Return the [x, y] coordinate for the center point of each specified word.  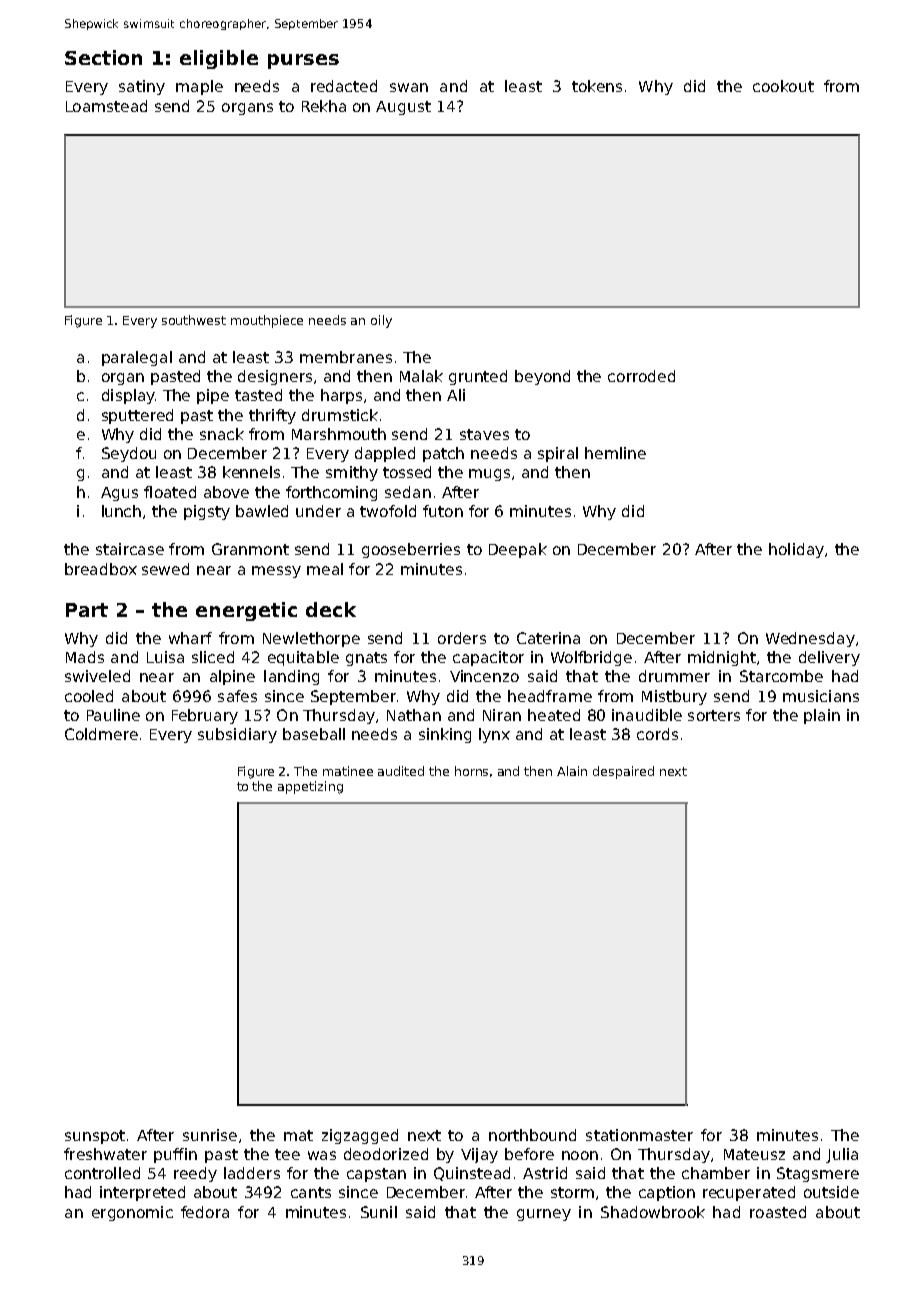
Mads [85, 657]
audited [401, 771]
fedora [205, 1212]
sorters [714, 715]
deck [331, 609]
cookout [783, 86]
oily [381, 321]
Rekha [324, 106]
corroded [641, 376]
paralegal [137, 358]
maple [199, 87]
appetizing [310, 787]
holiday [796, 550]
